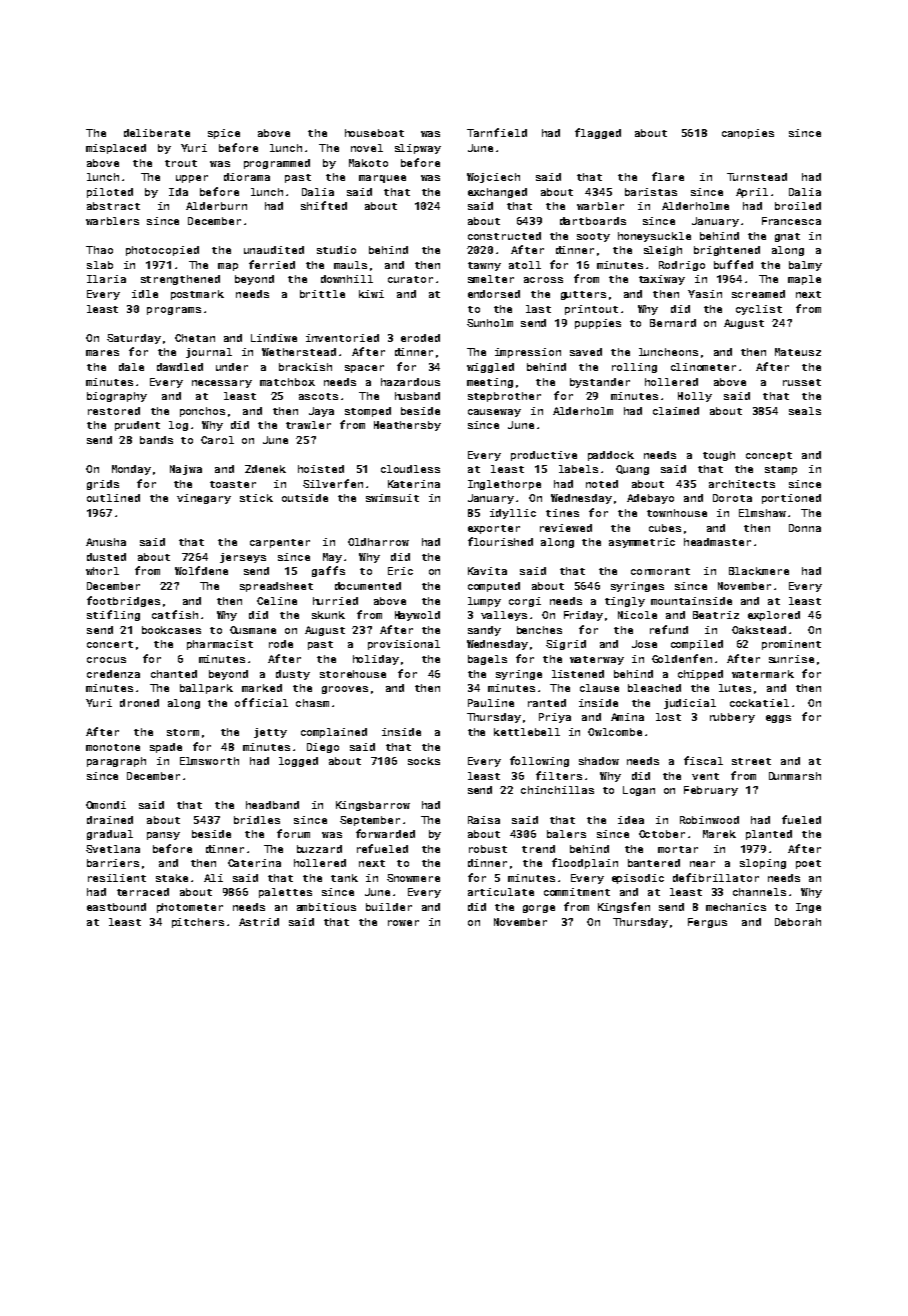 This screenshot has width=908, height=1316. I want to click on exchanged, so click(497, 193).
